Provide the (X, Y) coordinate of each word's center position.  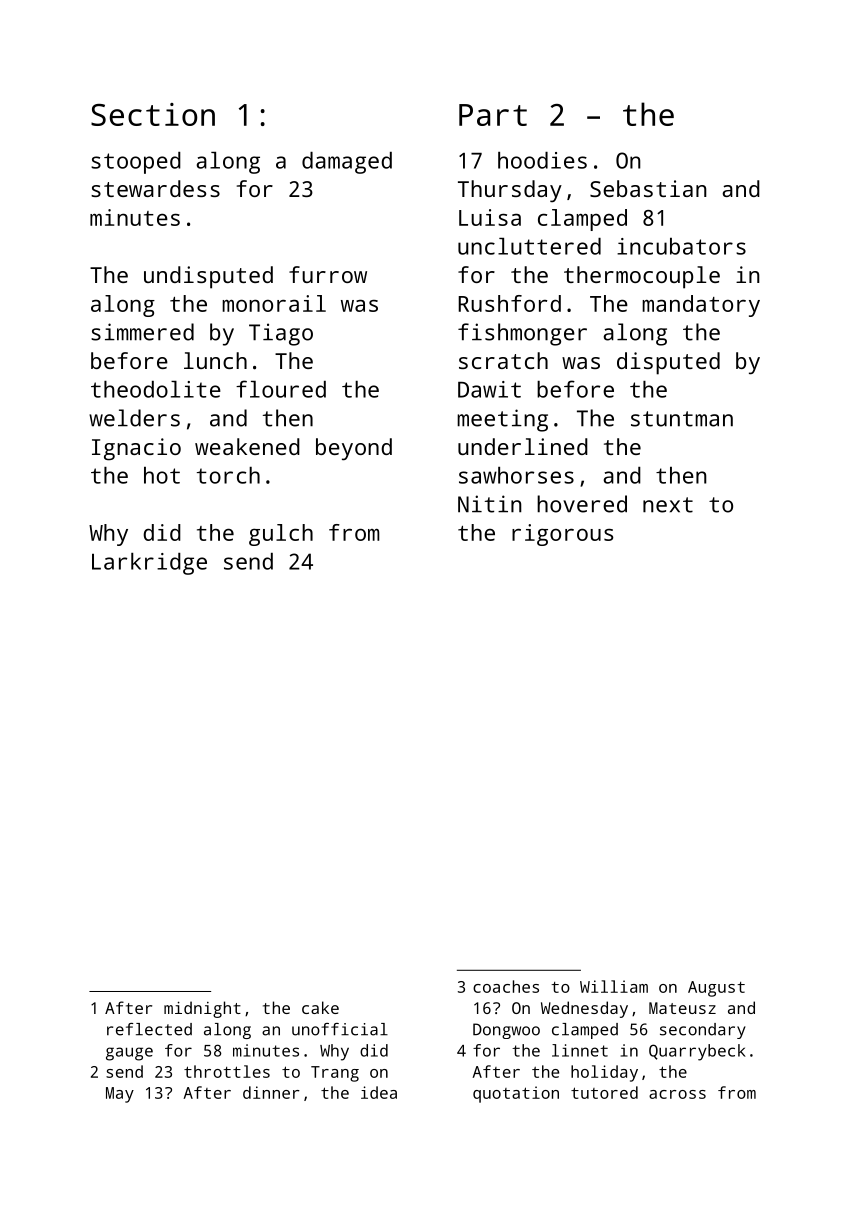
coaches (506, 986)
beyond (354, 449)
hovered (582, 504)
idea (379, 1092)
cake (320, 1007)
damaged (347, 163)
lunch (215, 360)
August (716, 989)
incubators (681, 246)
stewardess (155, 188)
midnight (202, 1009)
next (668, 505)
